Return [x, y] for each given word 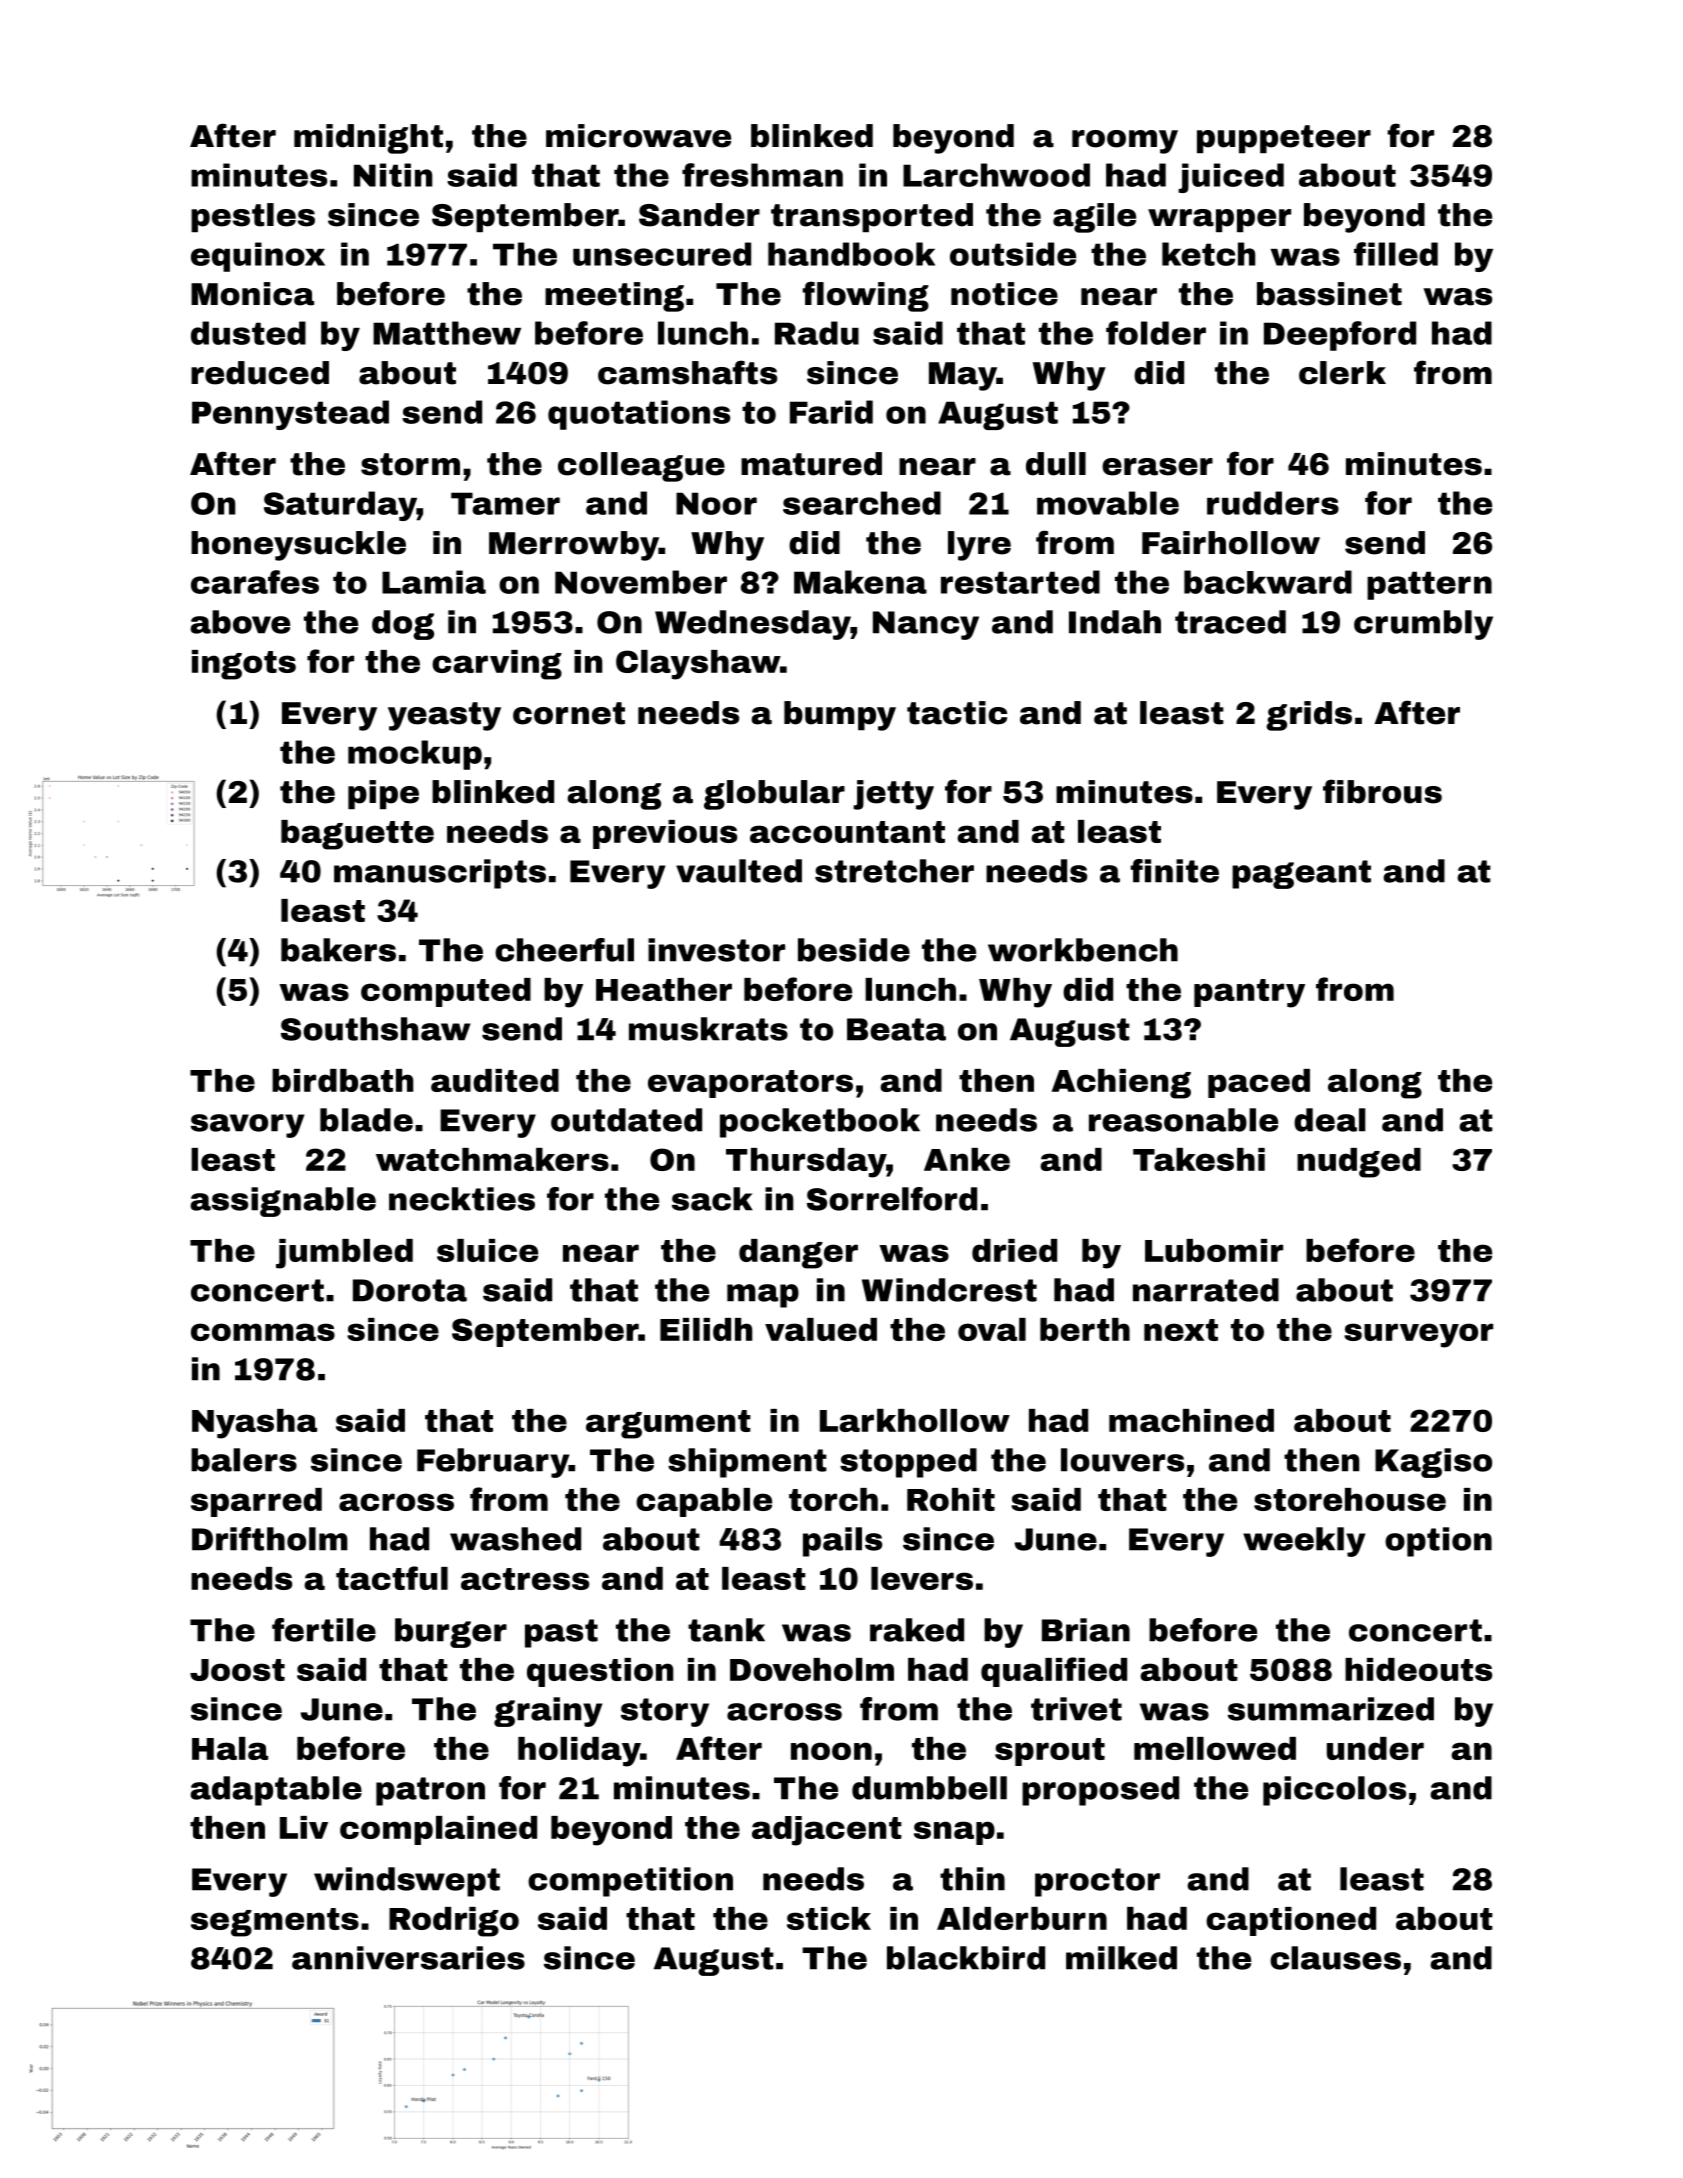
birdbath [342, 1080]
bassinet [1329, 294]
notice [1004, 294]
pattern [1429, 585]
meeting [614, 297]
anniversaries [408, 1958]
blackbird [966, 1958]
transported [872, 217]
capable [704, 1502]
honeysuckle [298, 546]
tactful [392, 1578]
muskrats [708, 1029]
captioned [1291, 1921]
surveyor [1418, 1335]
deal [1330, 1120]
